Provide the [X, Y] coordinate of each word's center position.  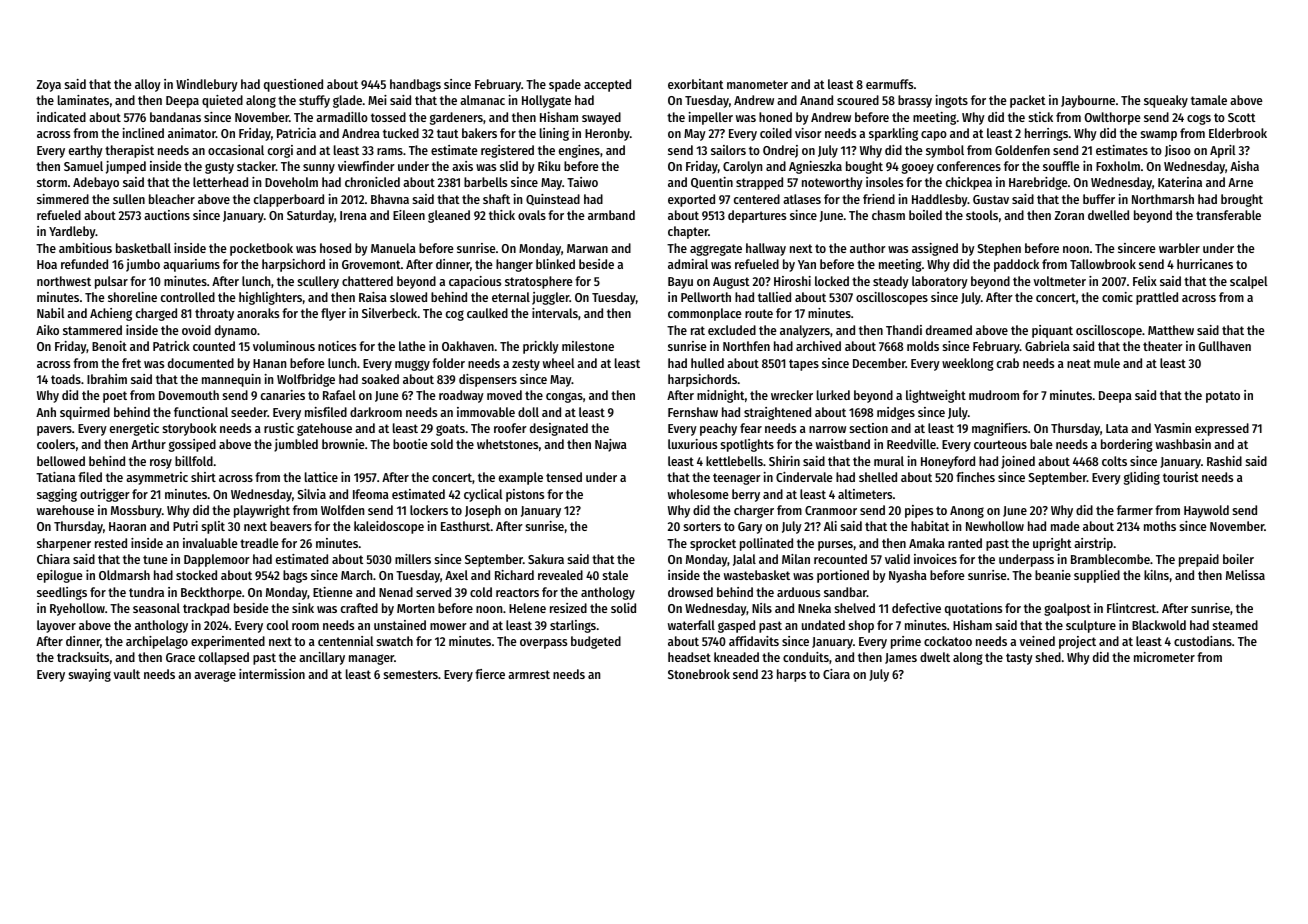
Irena [353, 215]
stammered [92, 330]
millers [413, 559]
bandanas [175, 117]
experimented [228, 642]
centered [757, 199]
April [1223, 151]
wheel [559, 363]
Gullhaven [1225, 346]
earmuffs [889, 84]
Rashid [1224, 461]
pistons [525, 495]
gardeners [456, 118]
